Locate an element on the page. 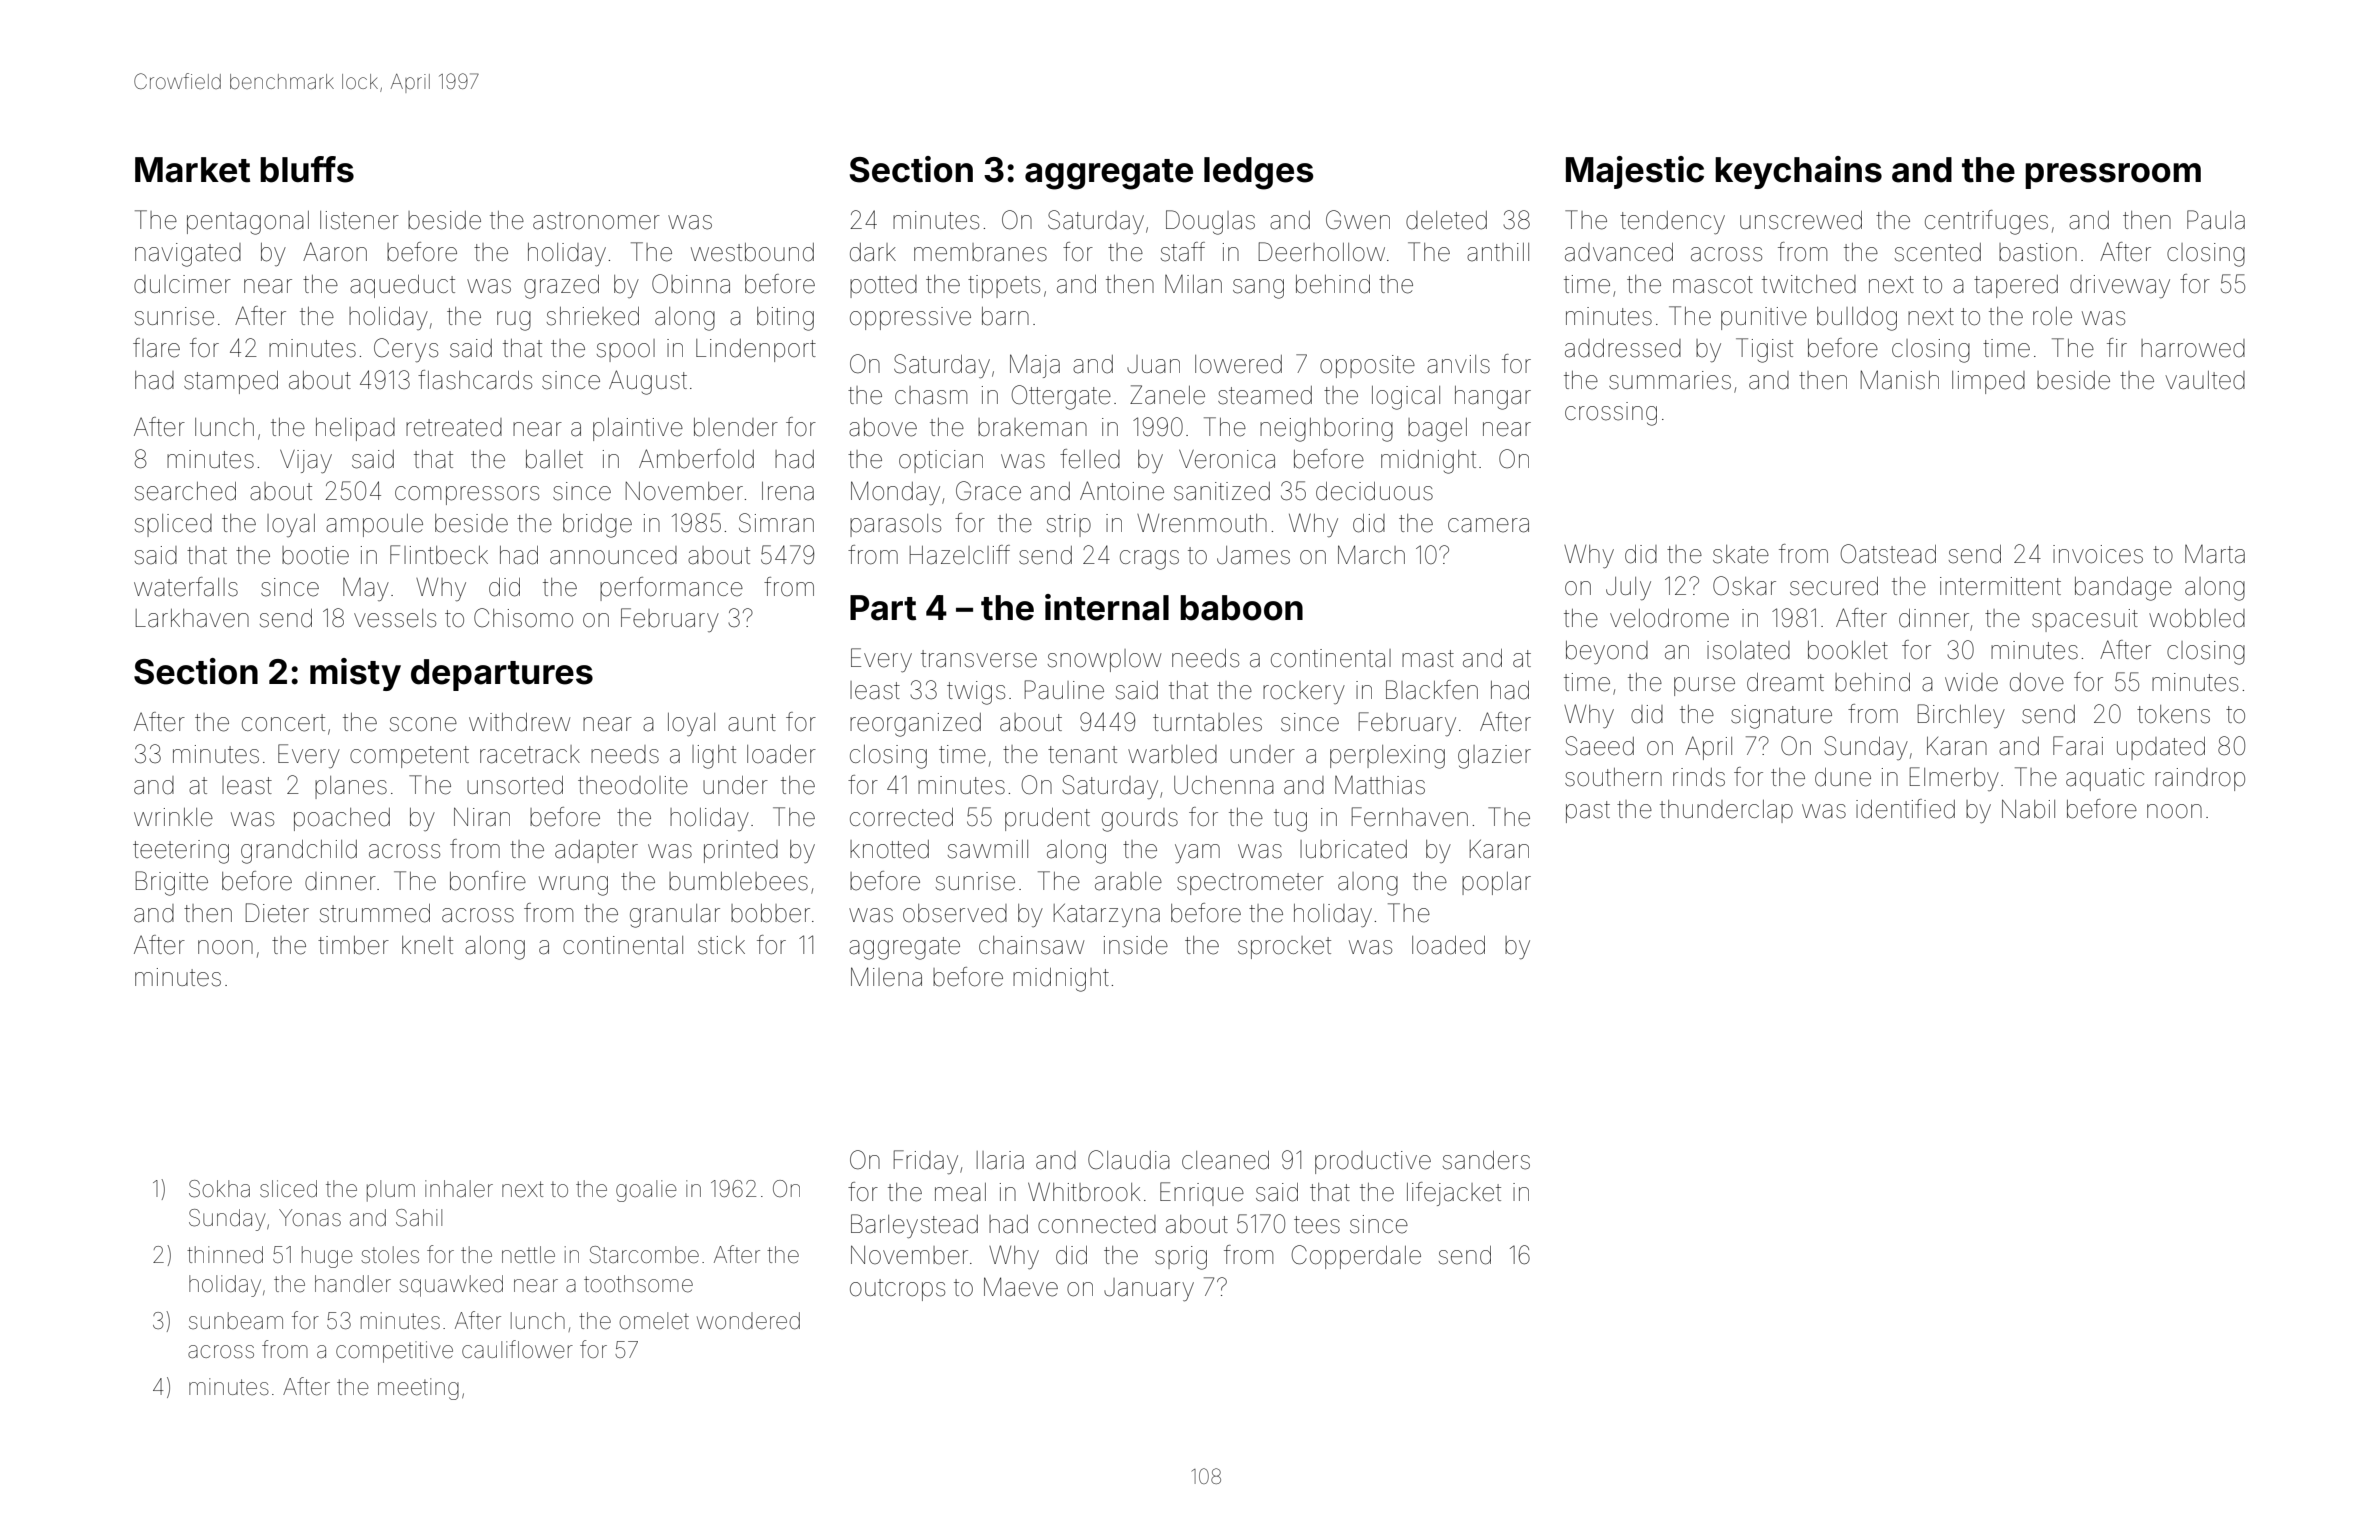 The width and height of the image is (2380, 1540). bonfire is located at coordinates (488, 881).
